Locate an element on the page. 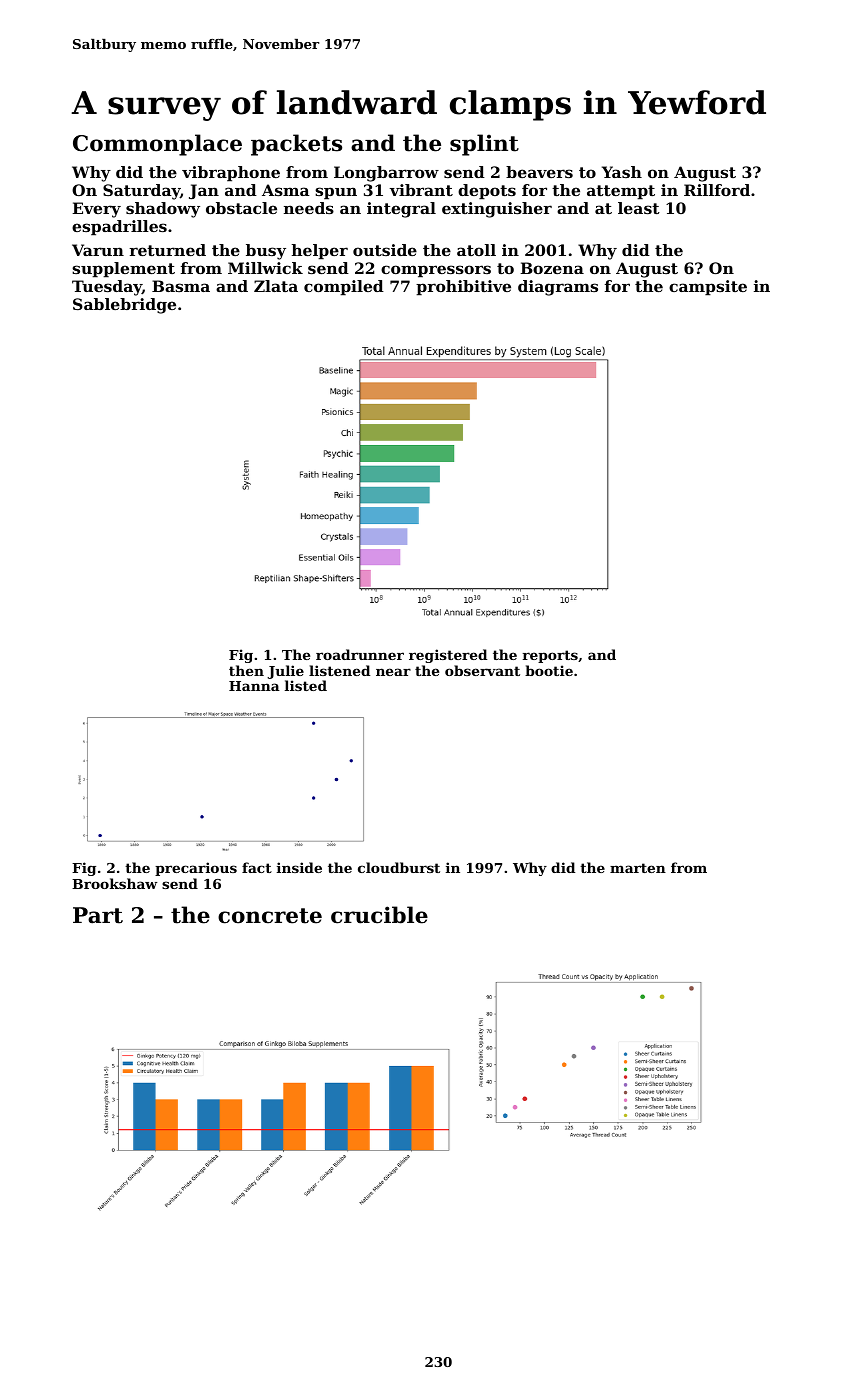 Image resolution: width=849 pixels, height=1400 pixels. marten is located at coordinates (638, 868).
